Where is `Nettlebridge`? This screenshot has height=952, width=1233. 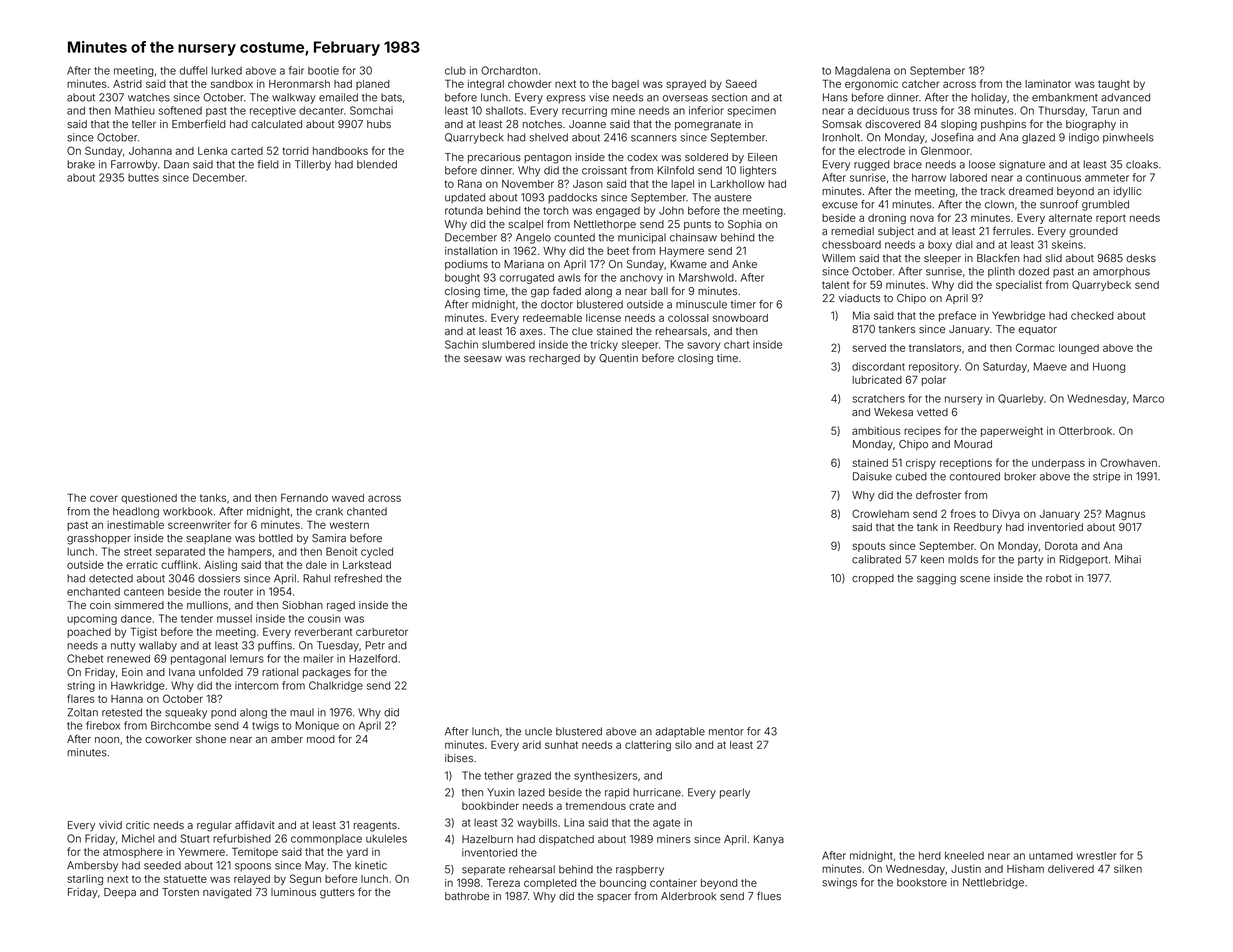
Nettlebridge is located at coordinates (993, 883).
